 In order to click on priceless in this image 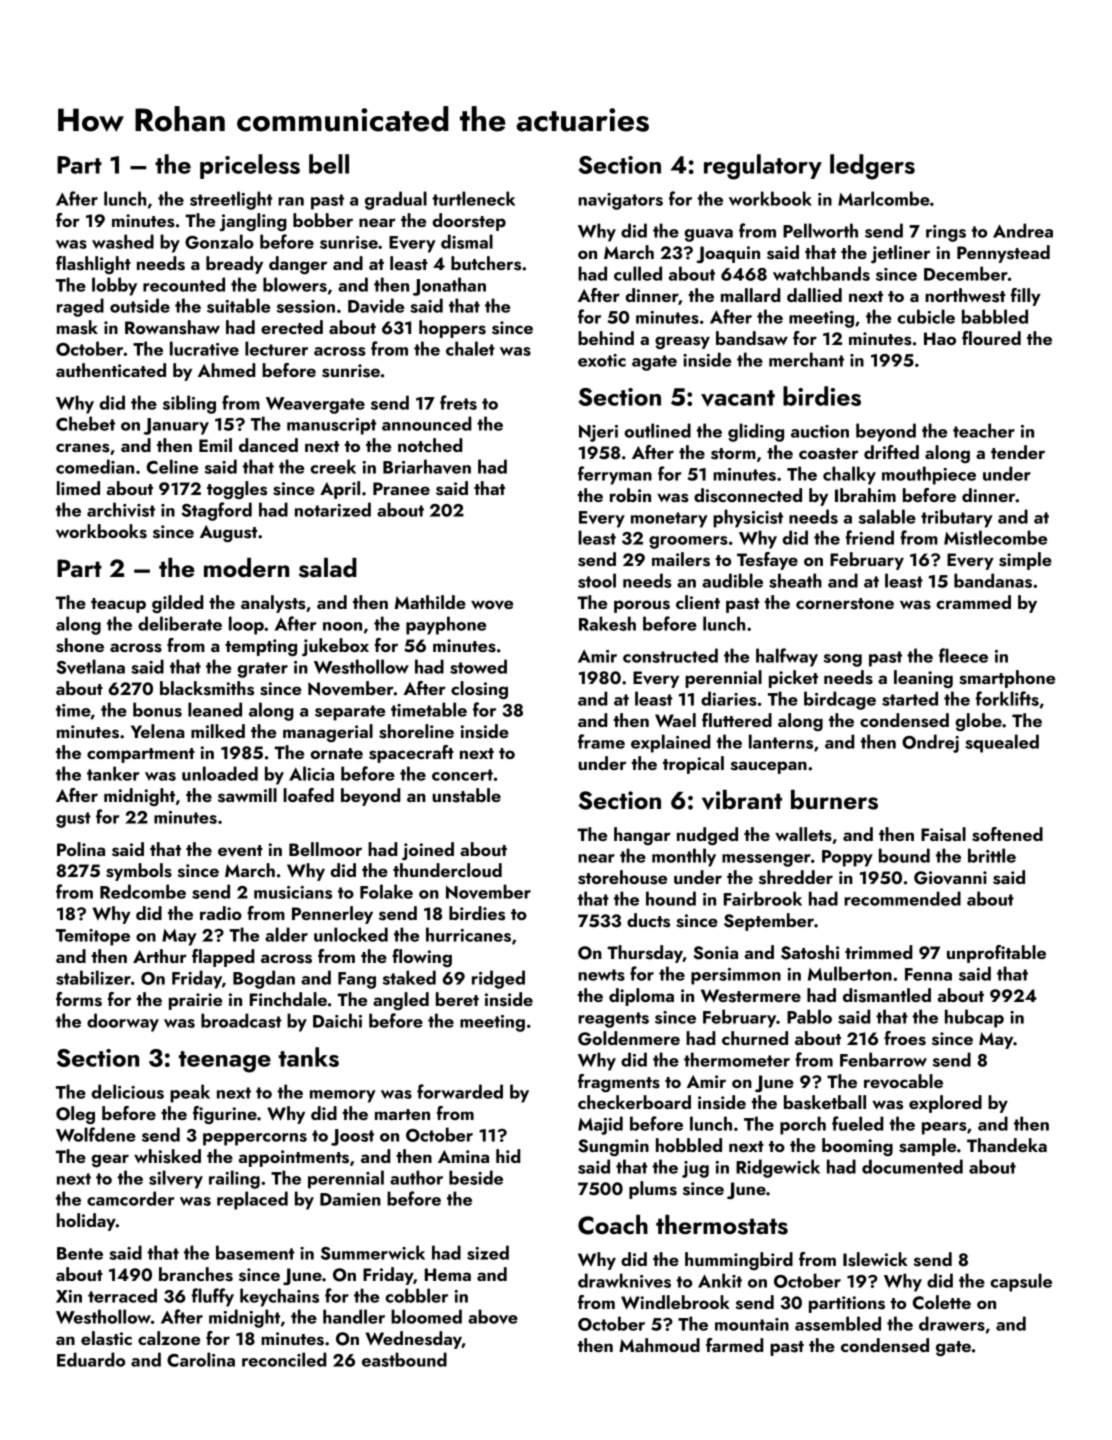, I will do `click(250, 166)`.
